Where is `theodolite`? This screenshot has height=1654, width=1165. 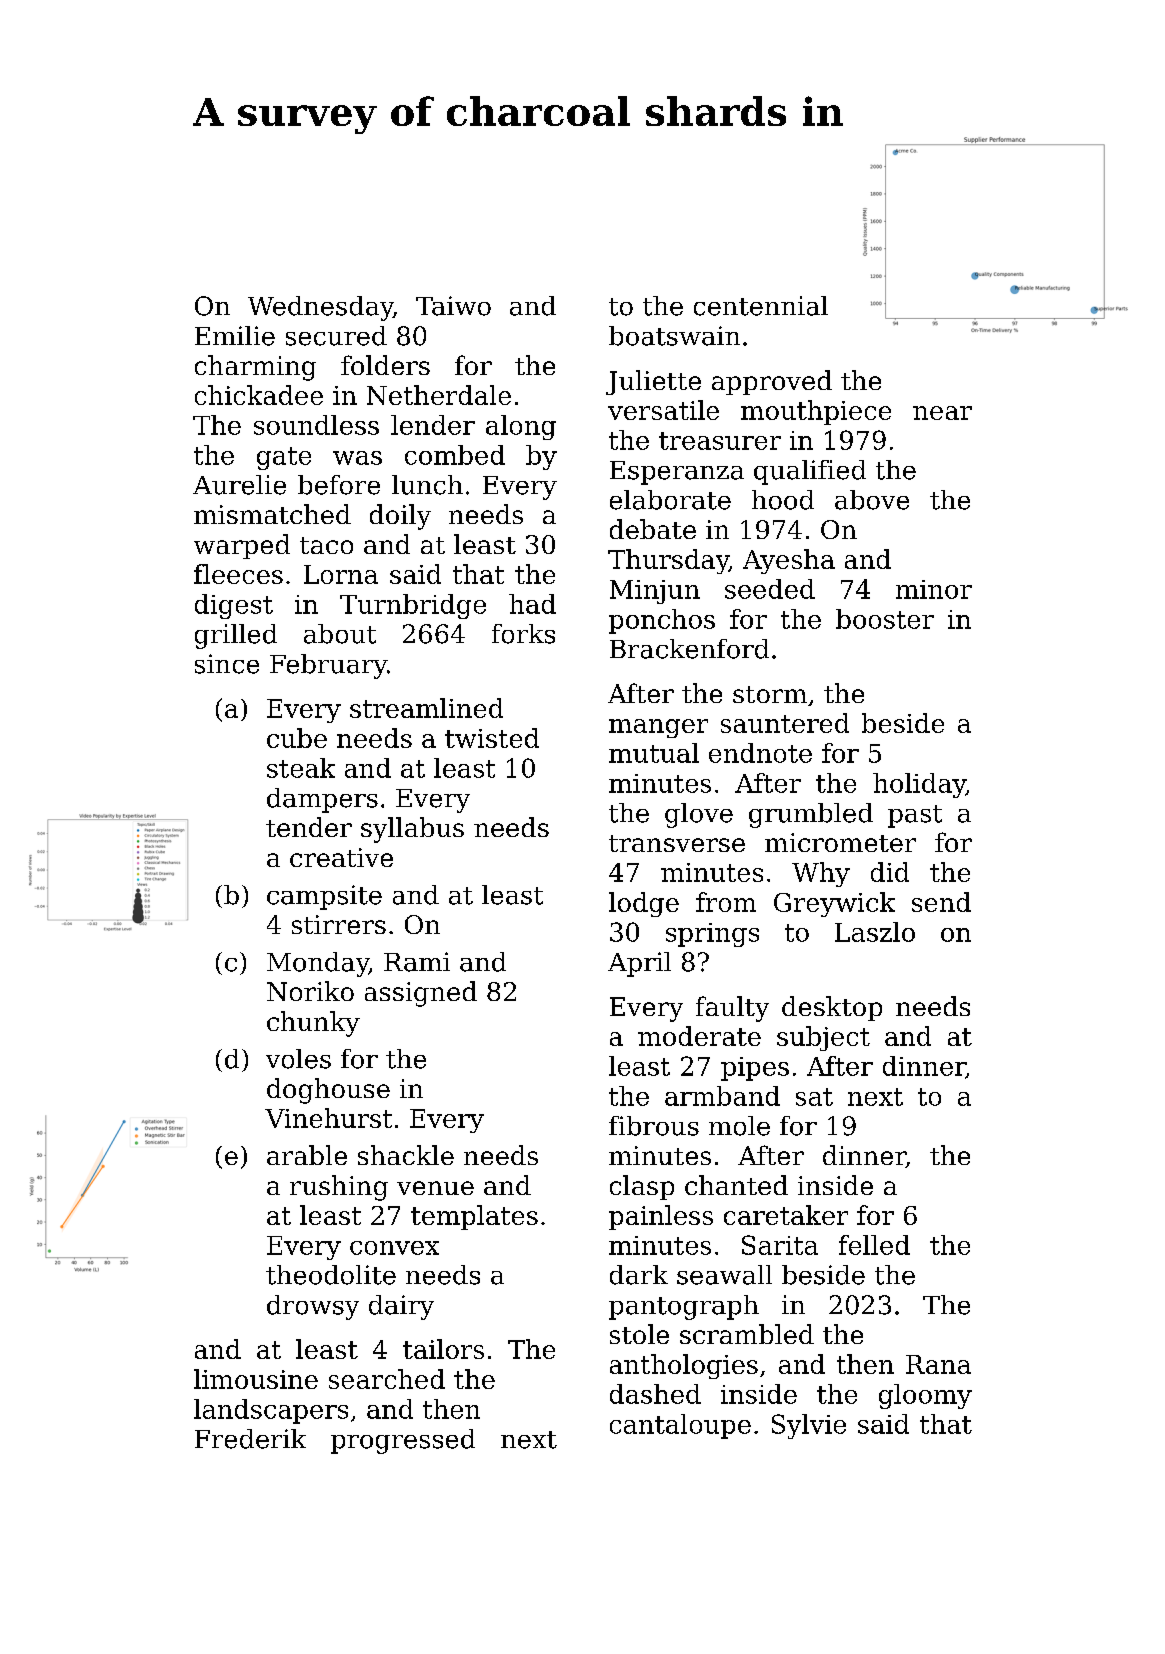 theodolite is located at coordinates (331, 1275).
